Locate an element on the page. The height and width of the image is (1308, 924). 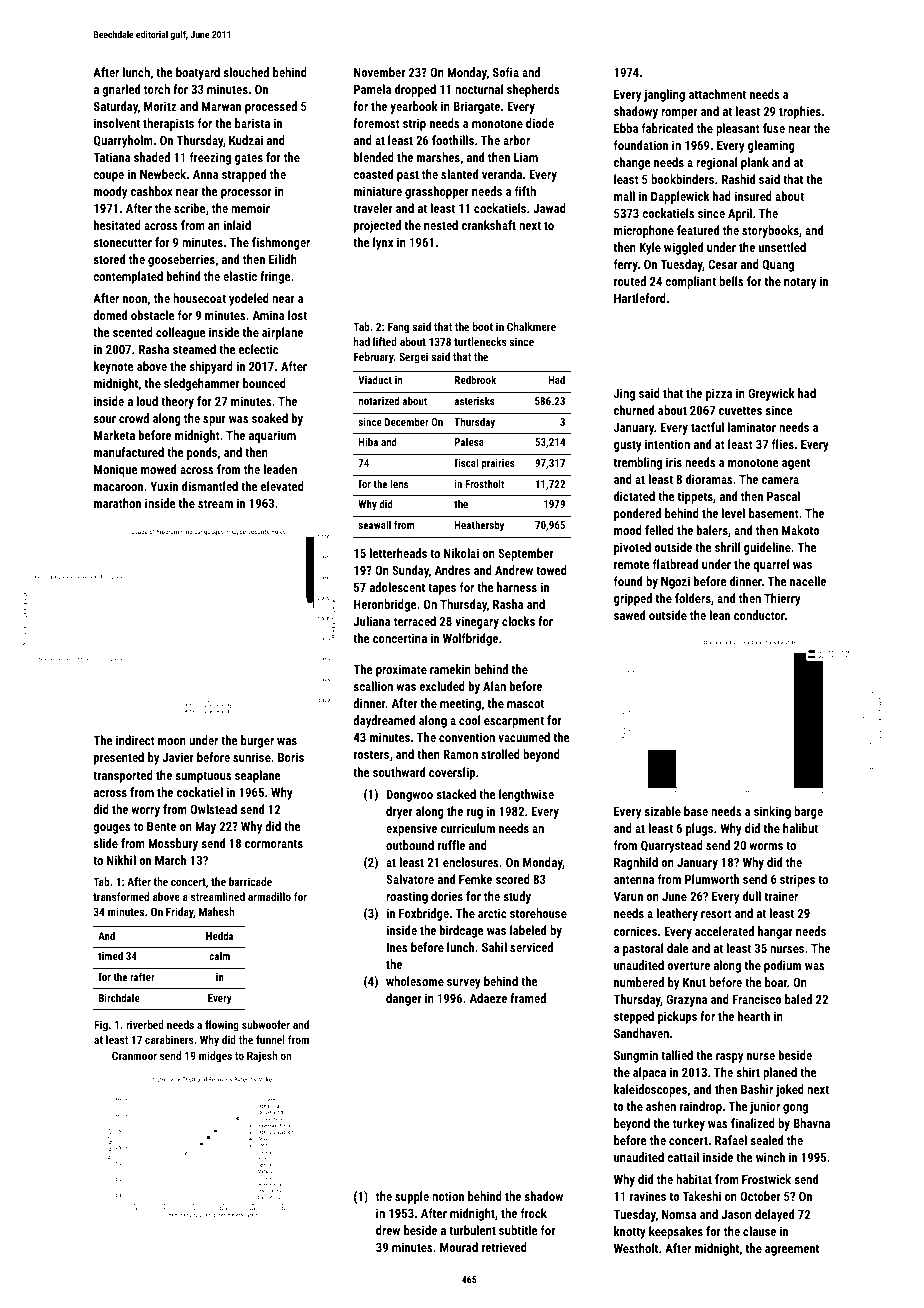
Ebba is located at coordinates (626, 128).
